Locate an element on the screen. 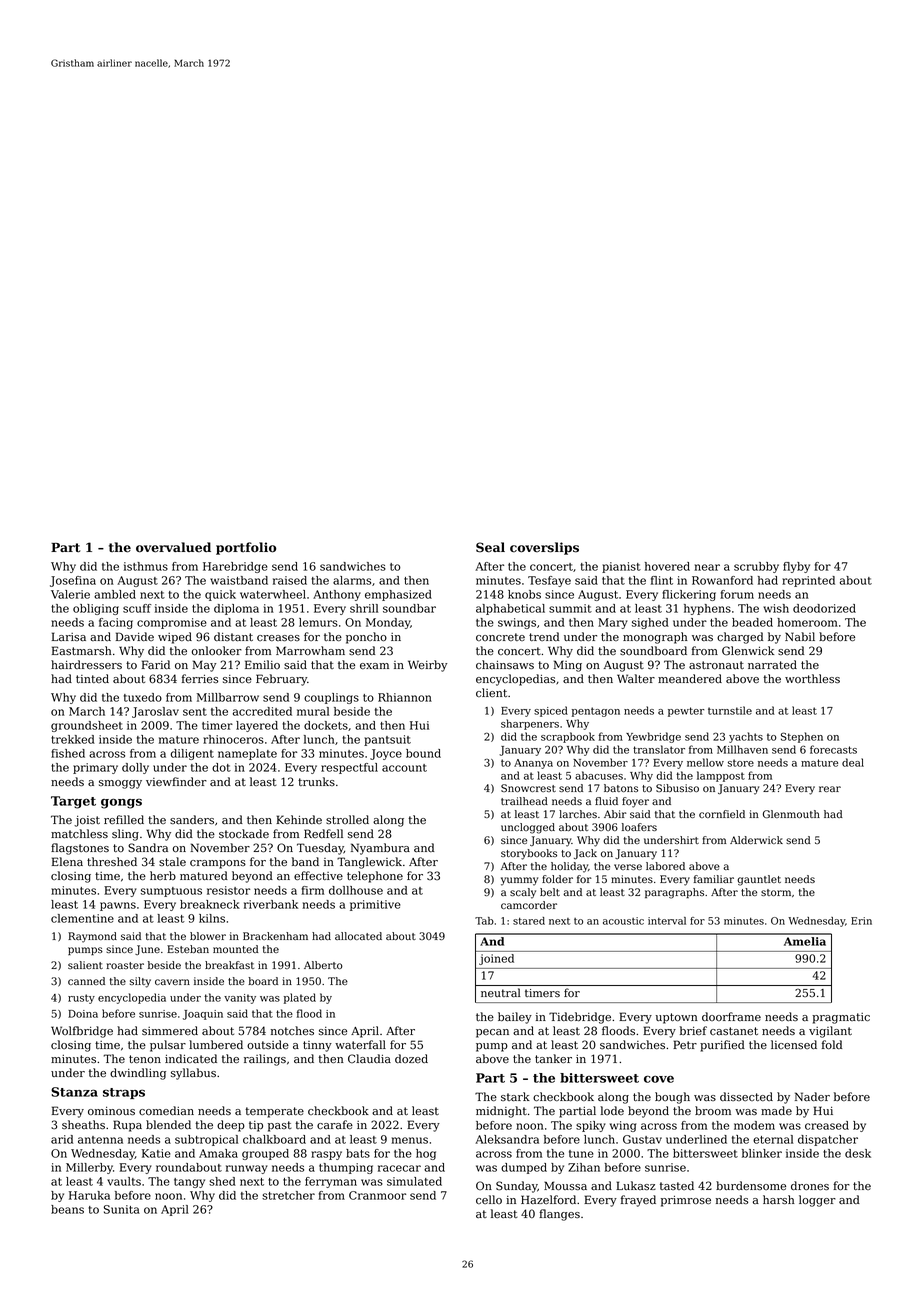 The height and width of the screenshot is (1308, 924). overvalued is located at coordinates (173, 547).
